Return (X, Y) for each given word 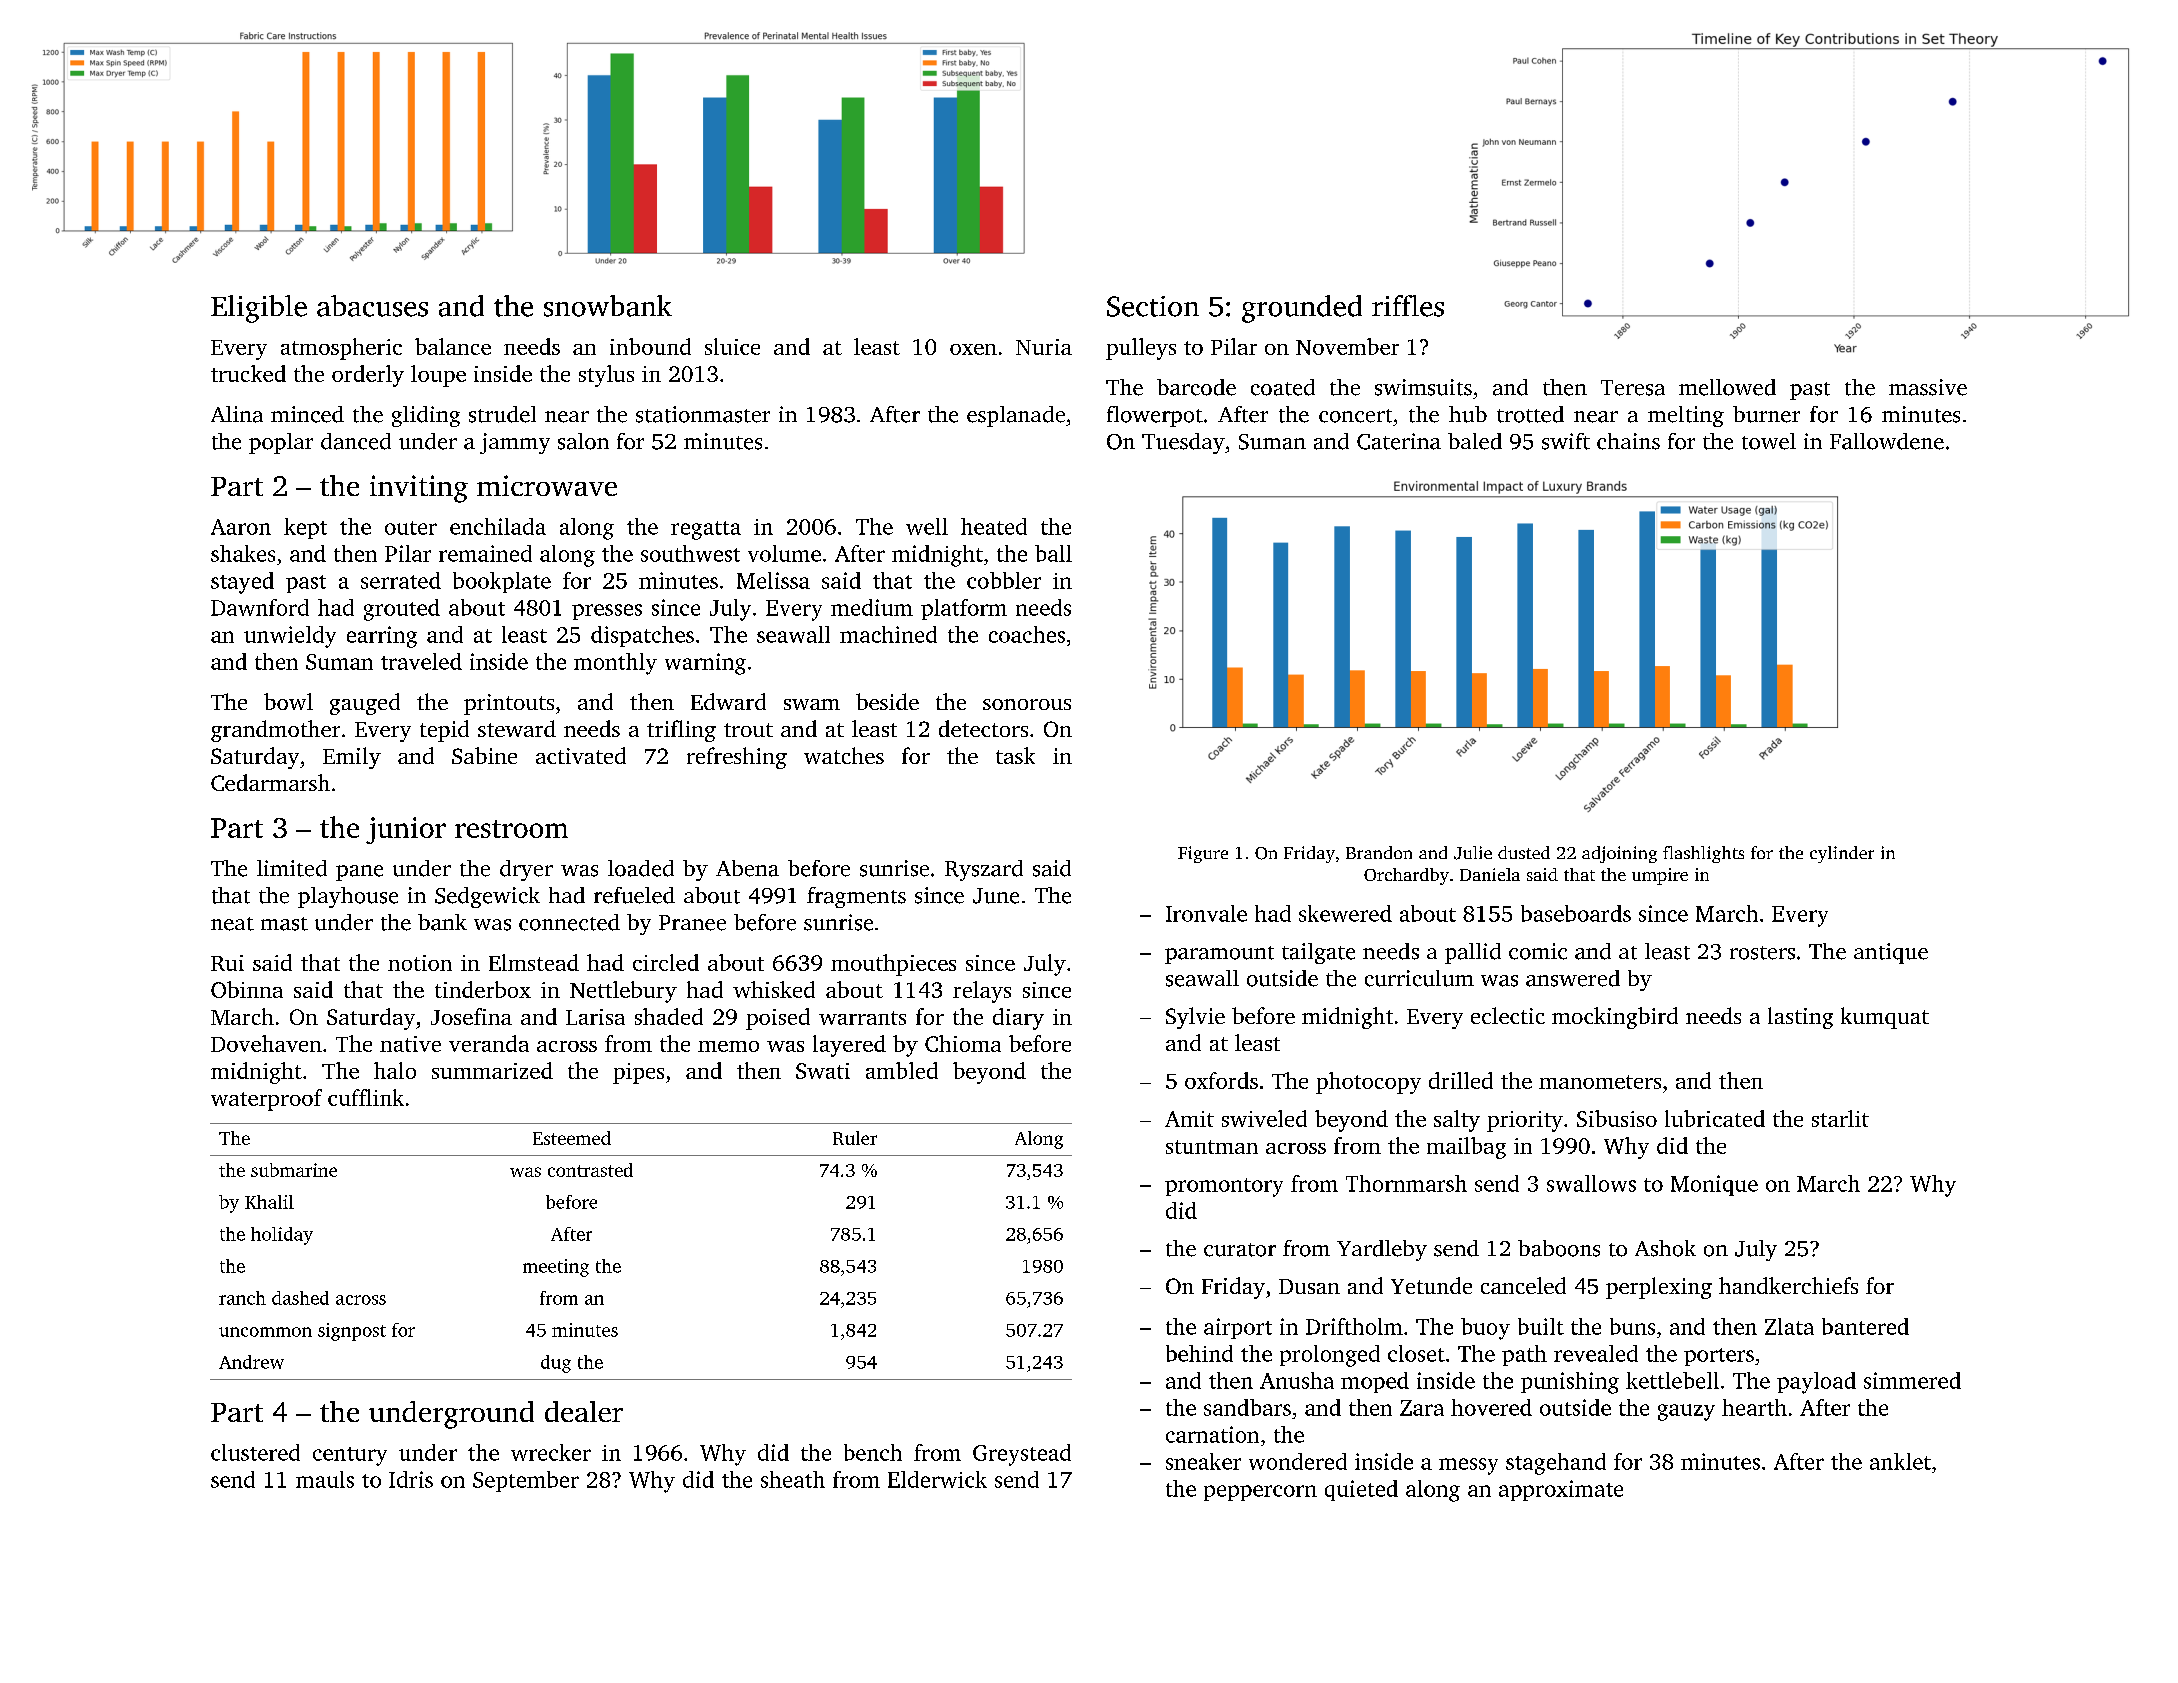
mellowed (1727, 387)
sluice (732, 346)
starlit (1840, 1118)
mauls (325, 1479)
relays (982, 992)
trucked (248, 373)
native (410, 1044)
